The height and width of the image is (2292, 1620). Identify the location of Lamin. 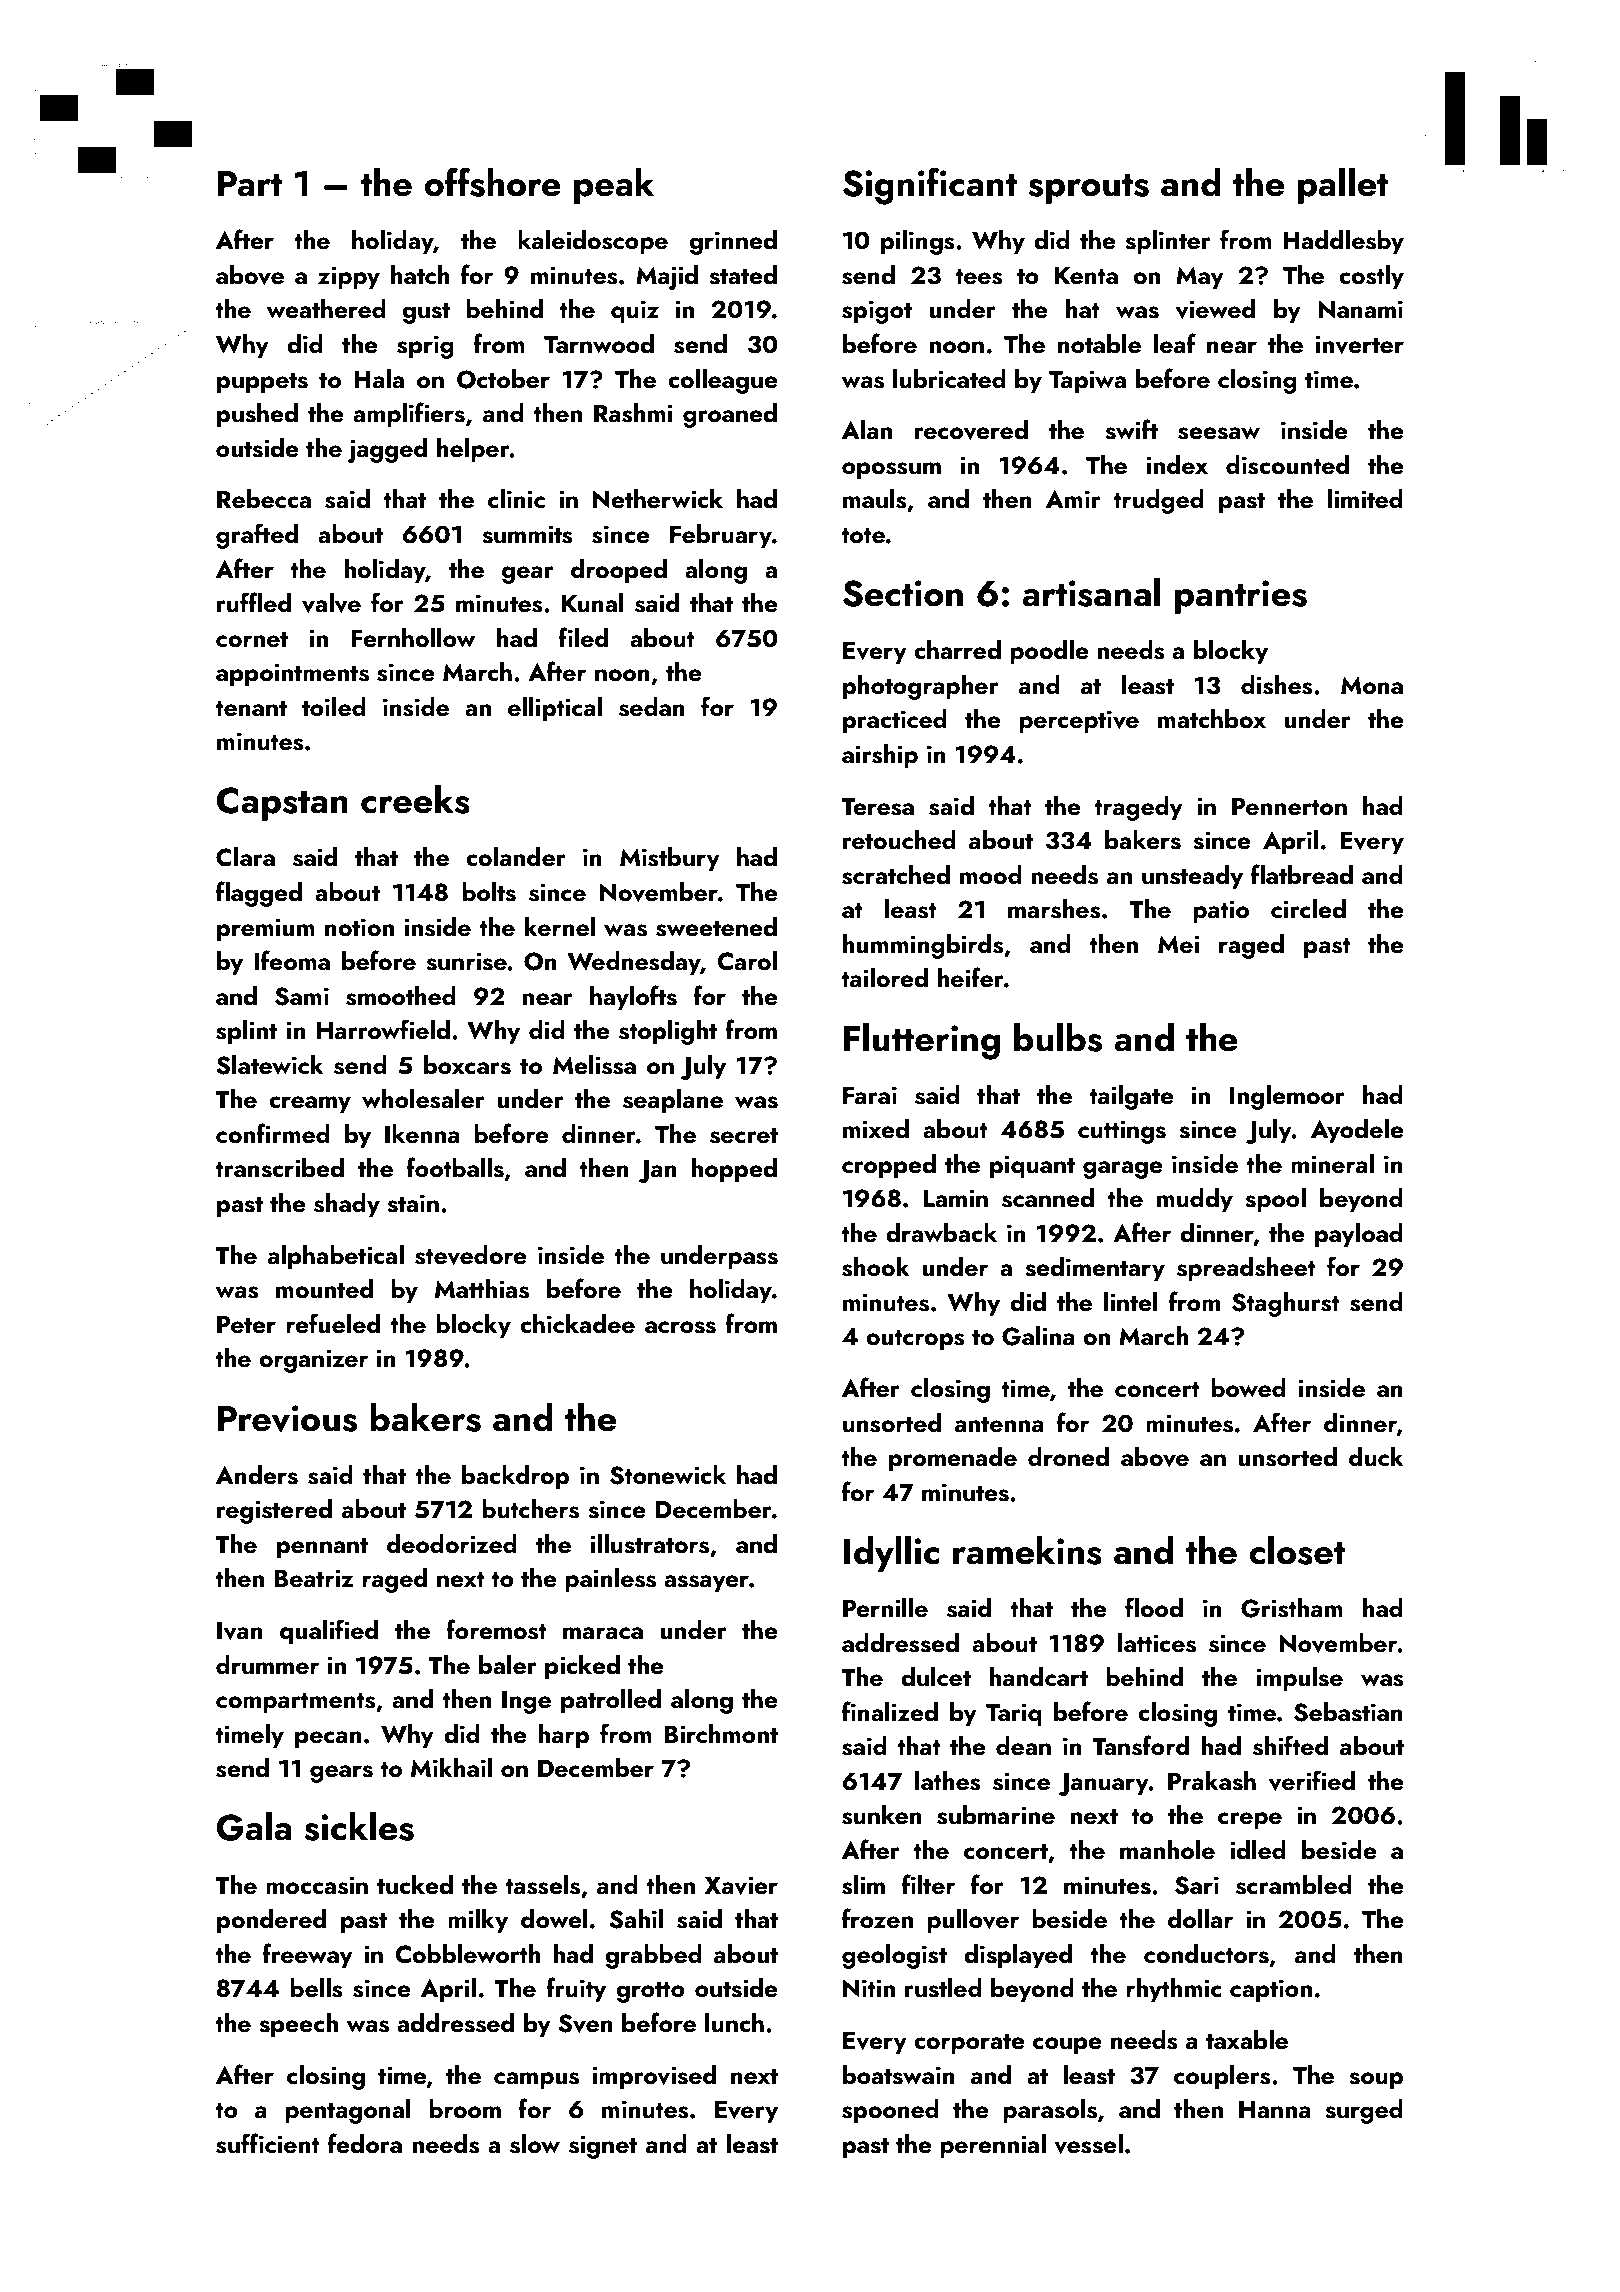
(955, 1198).
